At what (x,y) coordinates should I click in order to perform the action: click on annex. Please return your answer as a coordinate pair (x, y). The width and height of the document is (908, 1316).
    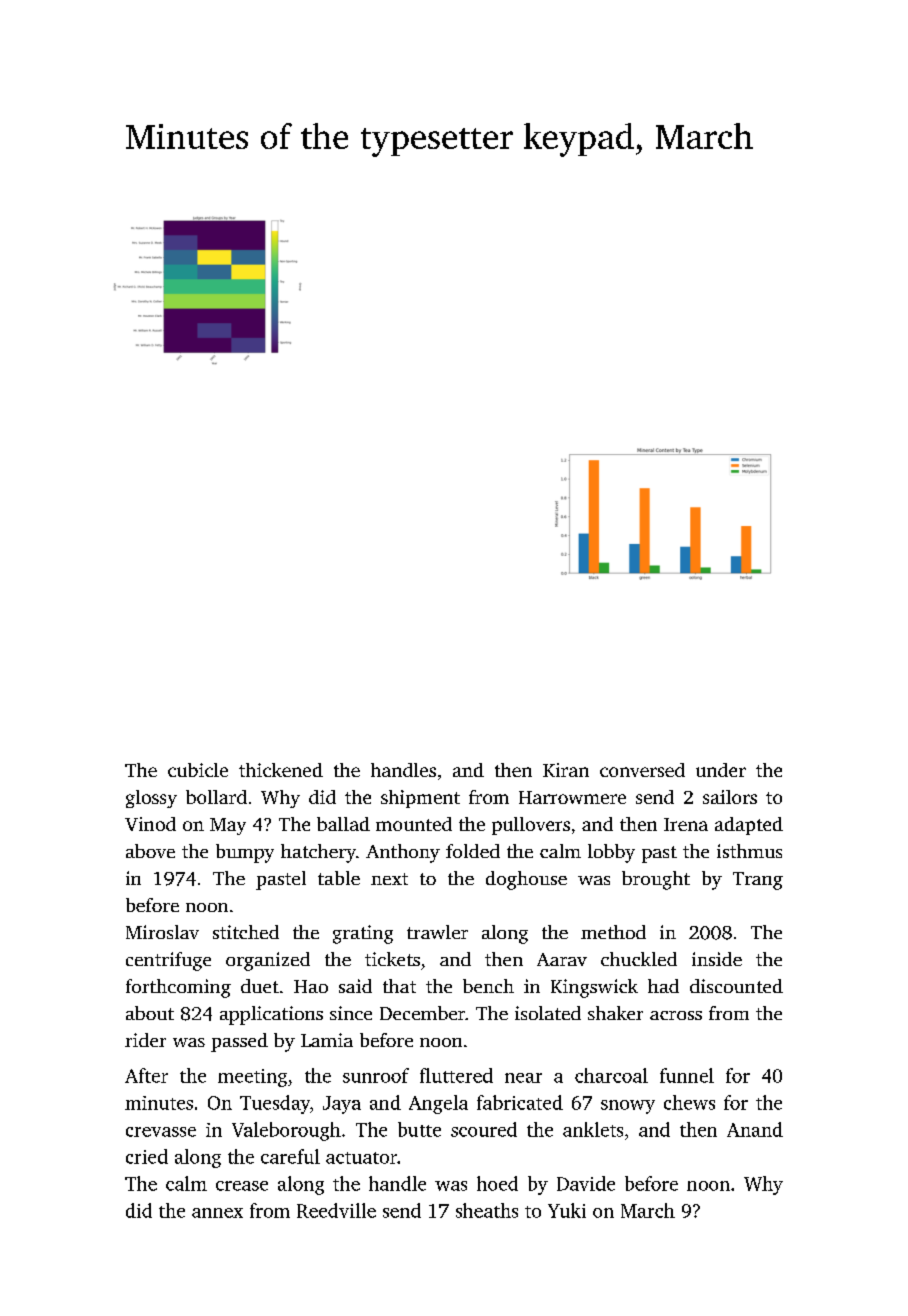
    Looking at the image, I should click on (217, 1213).
